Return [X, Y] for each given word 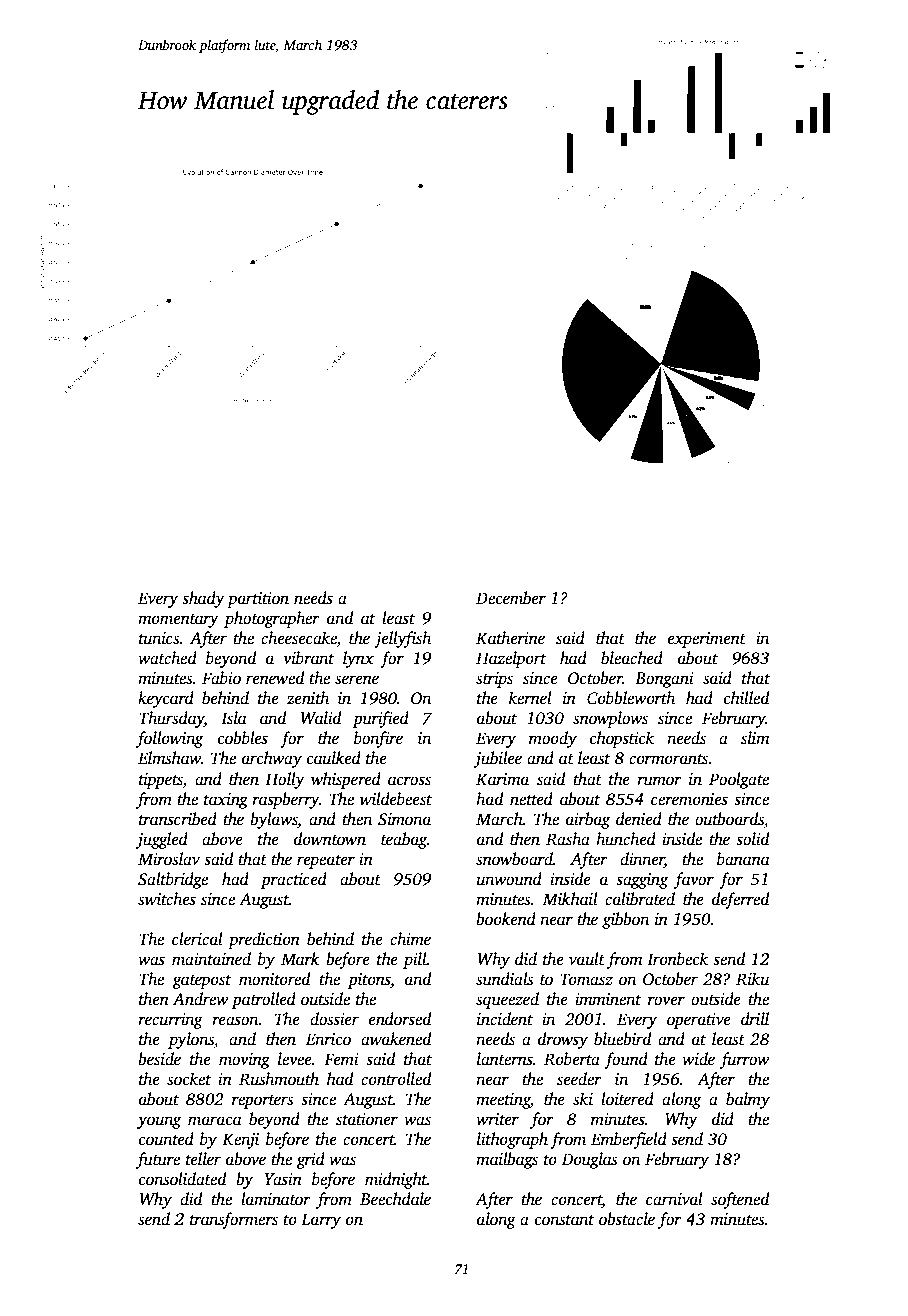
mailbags [507, 1160]
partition [258, 600]
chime [410, 938]
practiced [294, 880]
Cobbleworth [631, 698]
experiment [707, 640]
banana [743, 859]
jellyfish [402, 639]
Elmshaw [169, 758]
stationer [367, 1119]
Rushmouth [279, 1079]
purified [381, 719]
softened [740, 1200]
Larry [321, 1221]
